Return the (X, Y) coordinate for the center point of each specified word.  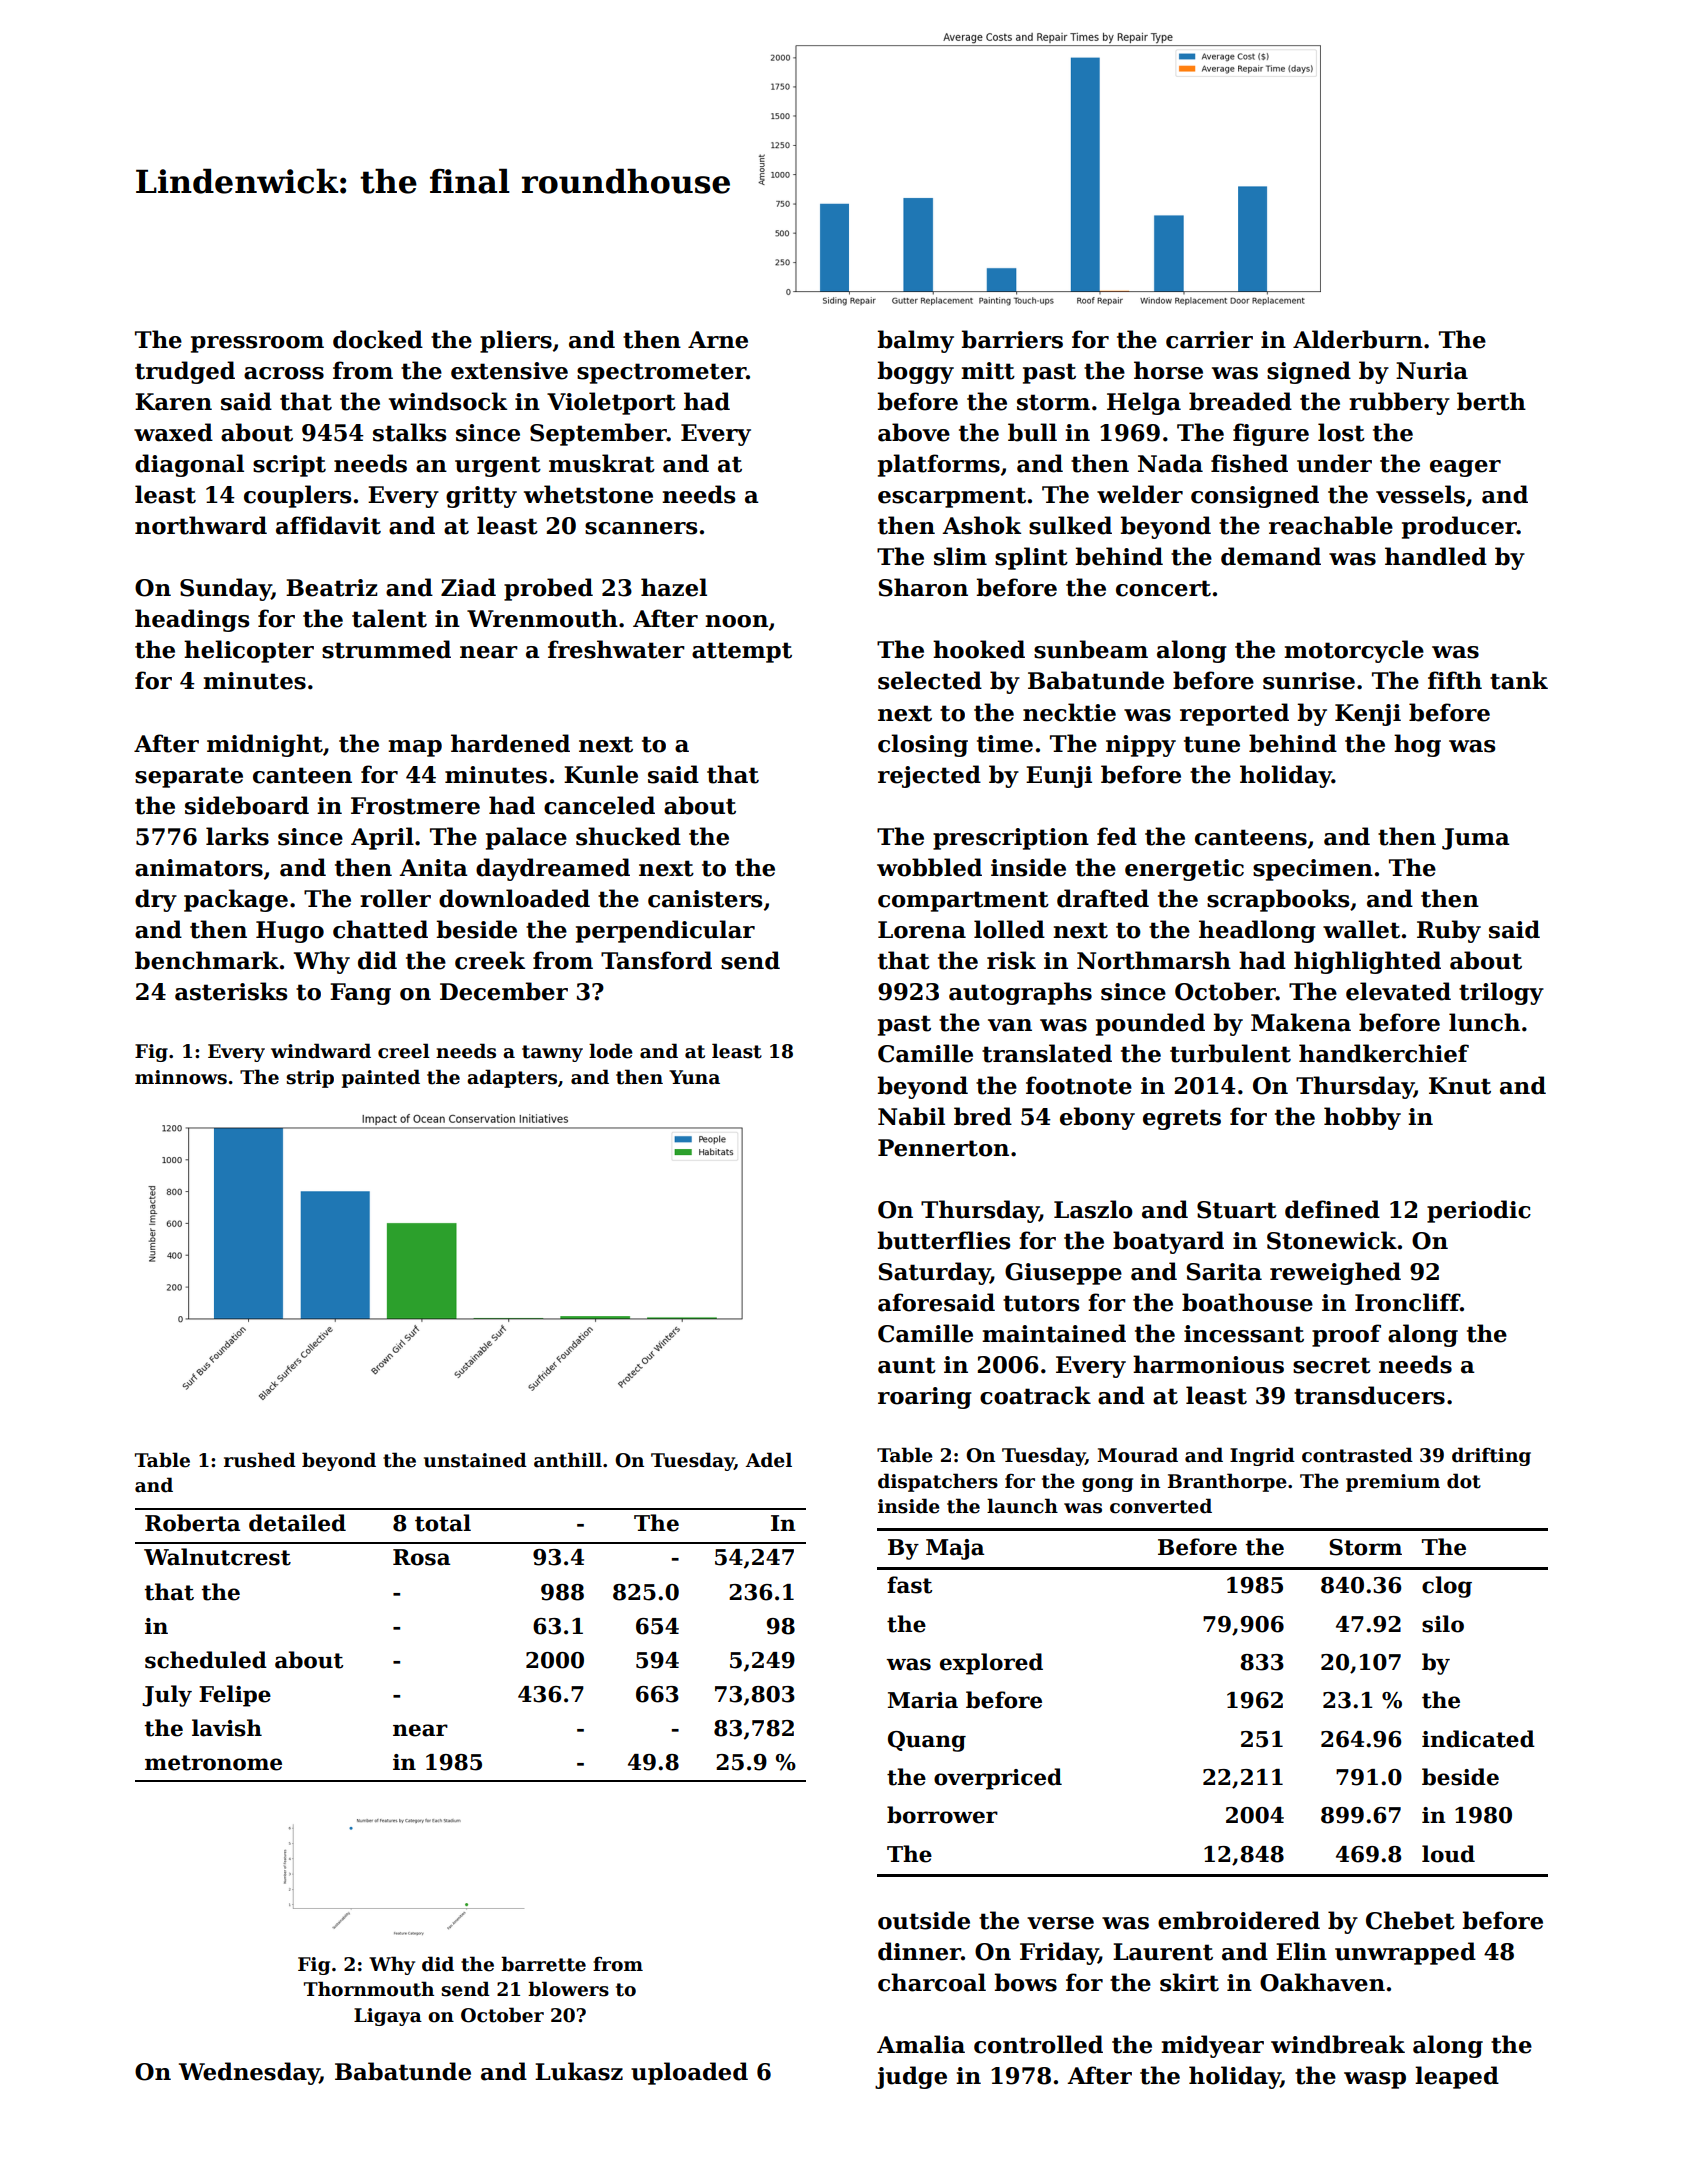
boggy (916, 372)
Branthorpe (1227, 1482)
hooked (979, 649)
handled (1436, 556)
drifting (1491, 1456)
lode (611, 1051)
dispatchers (938, 1482)
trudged (185, 372)
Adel (769, 1460)
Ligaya (388, 2017)
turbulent (1230, 1053)
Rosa (421, 1557)
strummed (386, 649)
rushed (260, 1460)
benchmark (207, 960)
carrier (1209, 340)
